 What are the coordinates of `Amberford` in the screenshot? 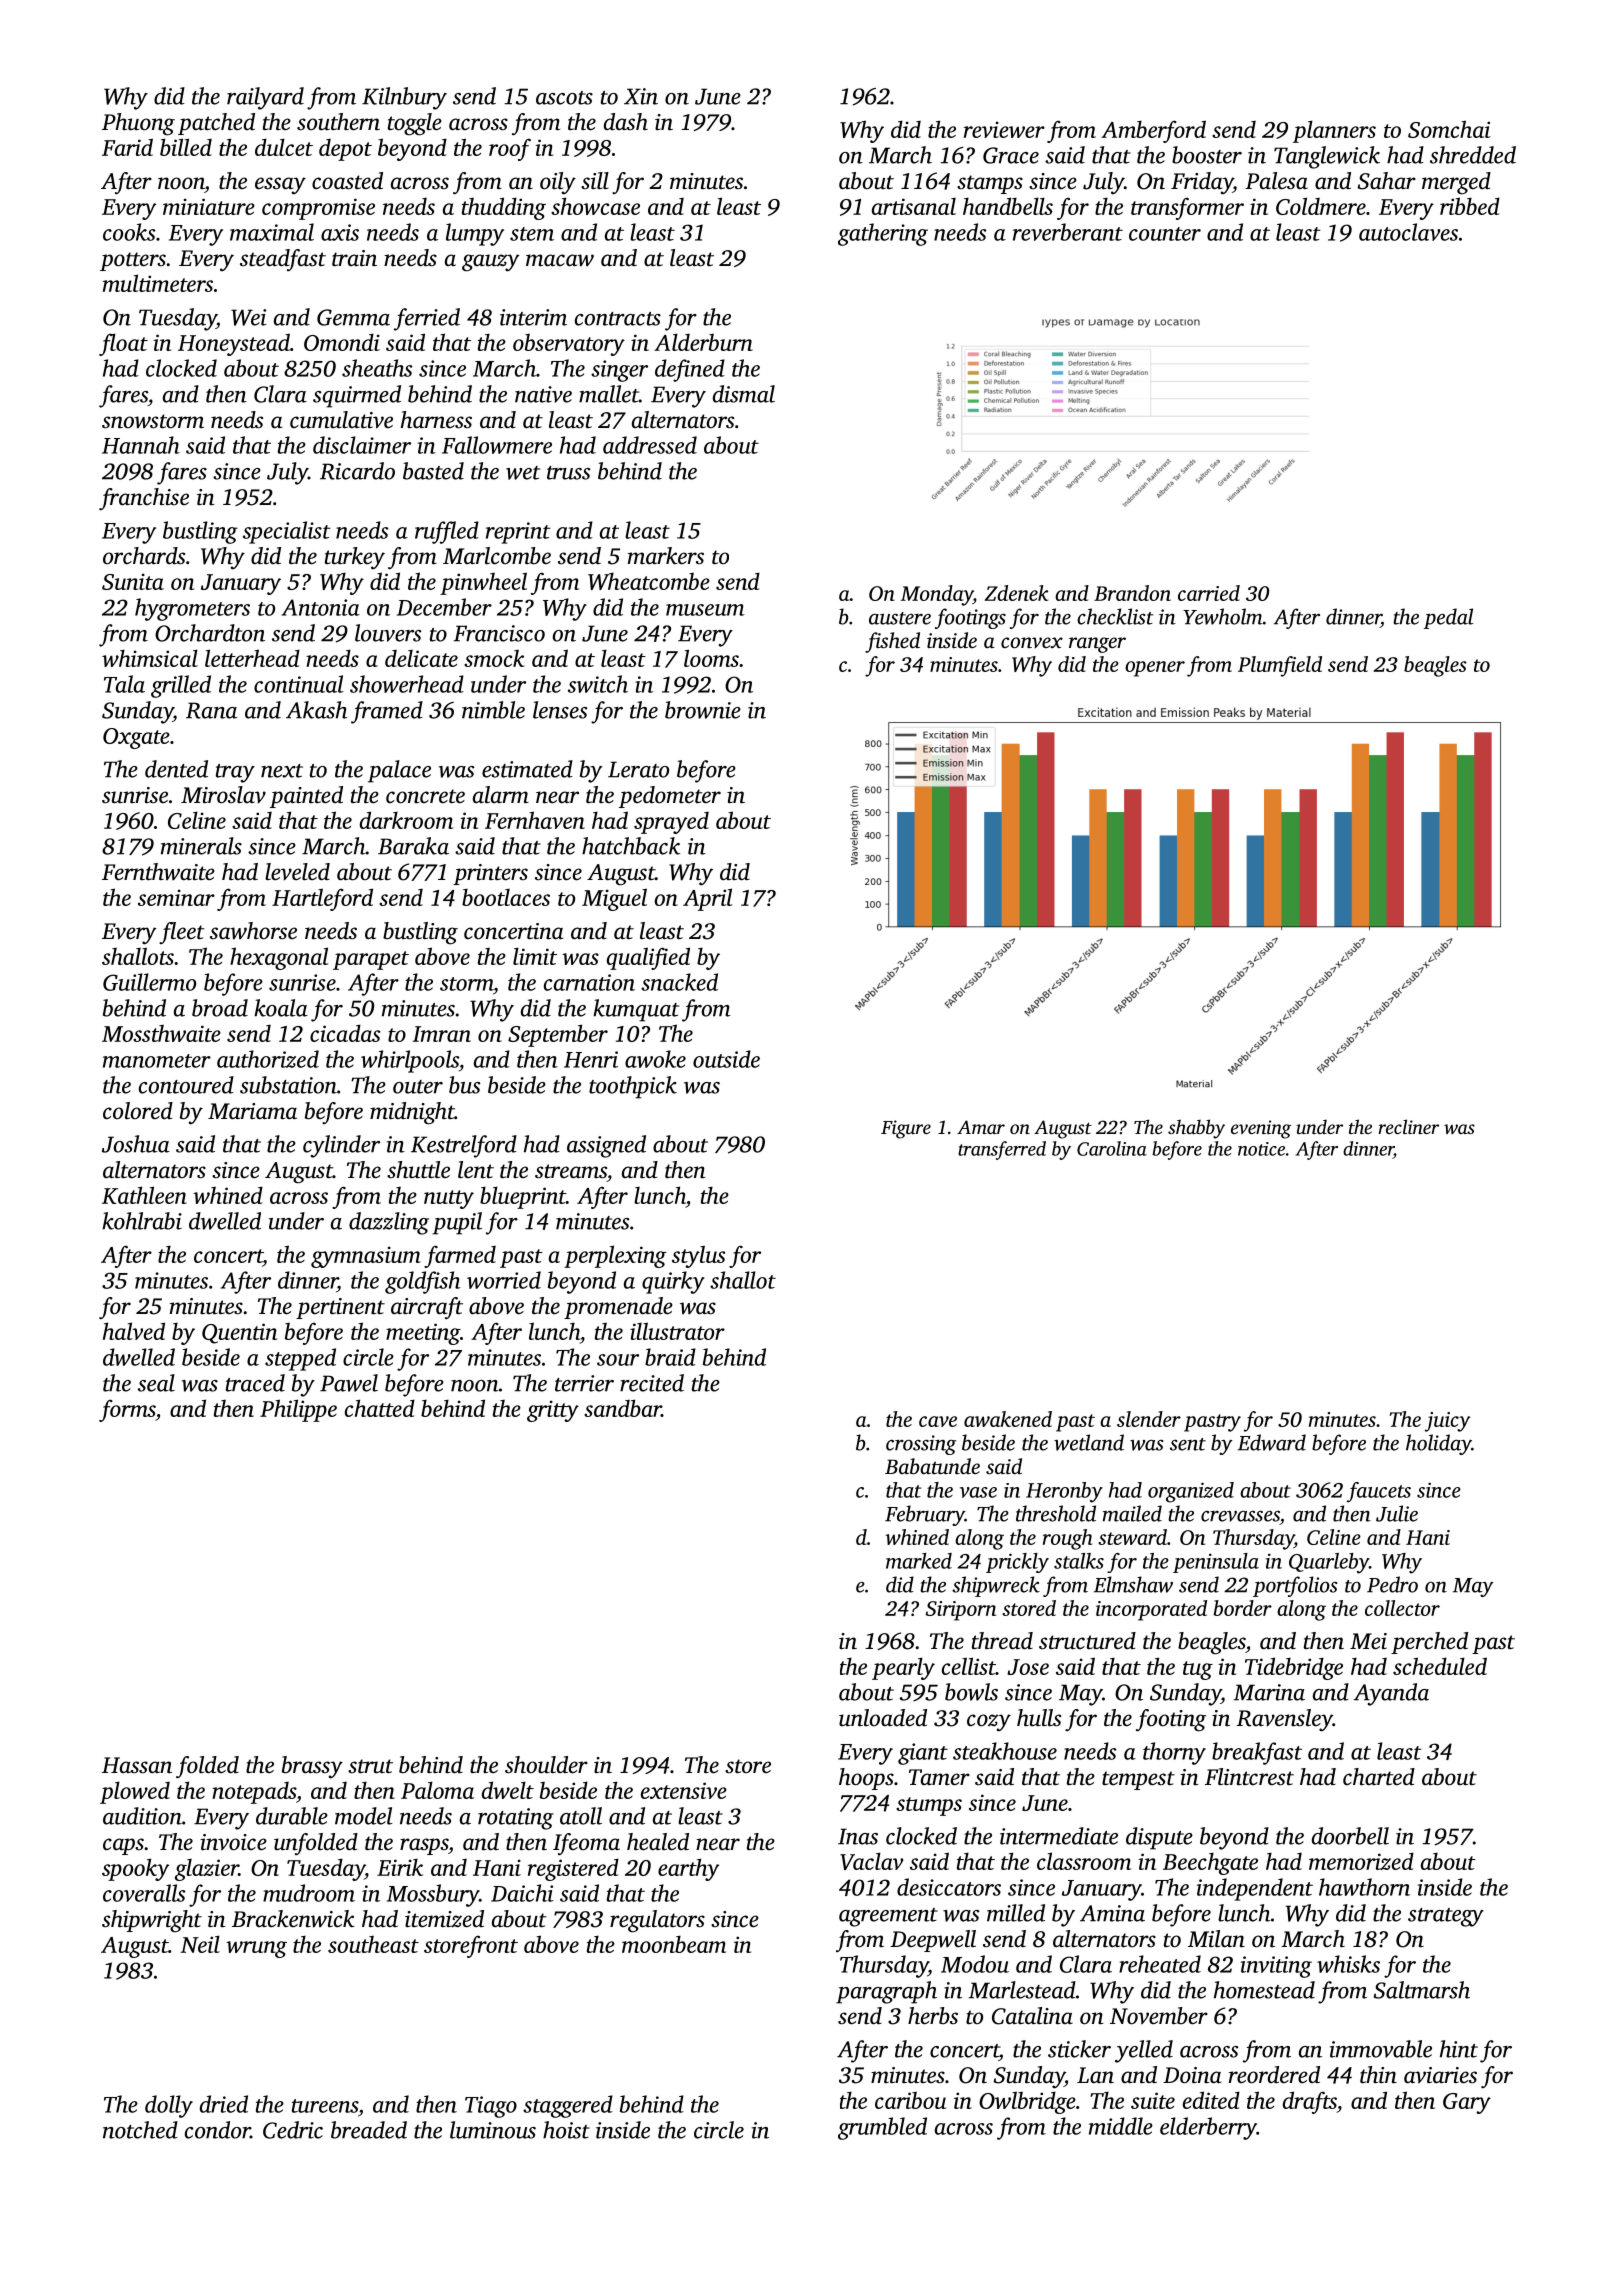 It's located at (1153, 131).
